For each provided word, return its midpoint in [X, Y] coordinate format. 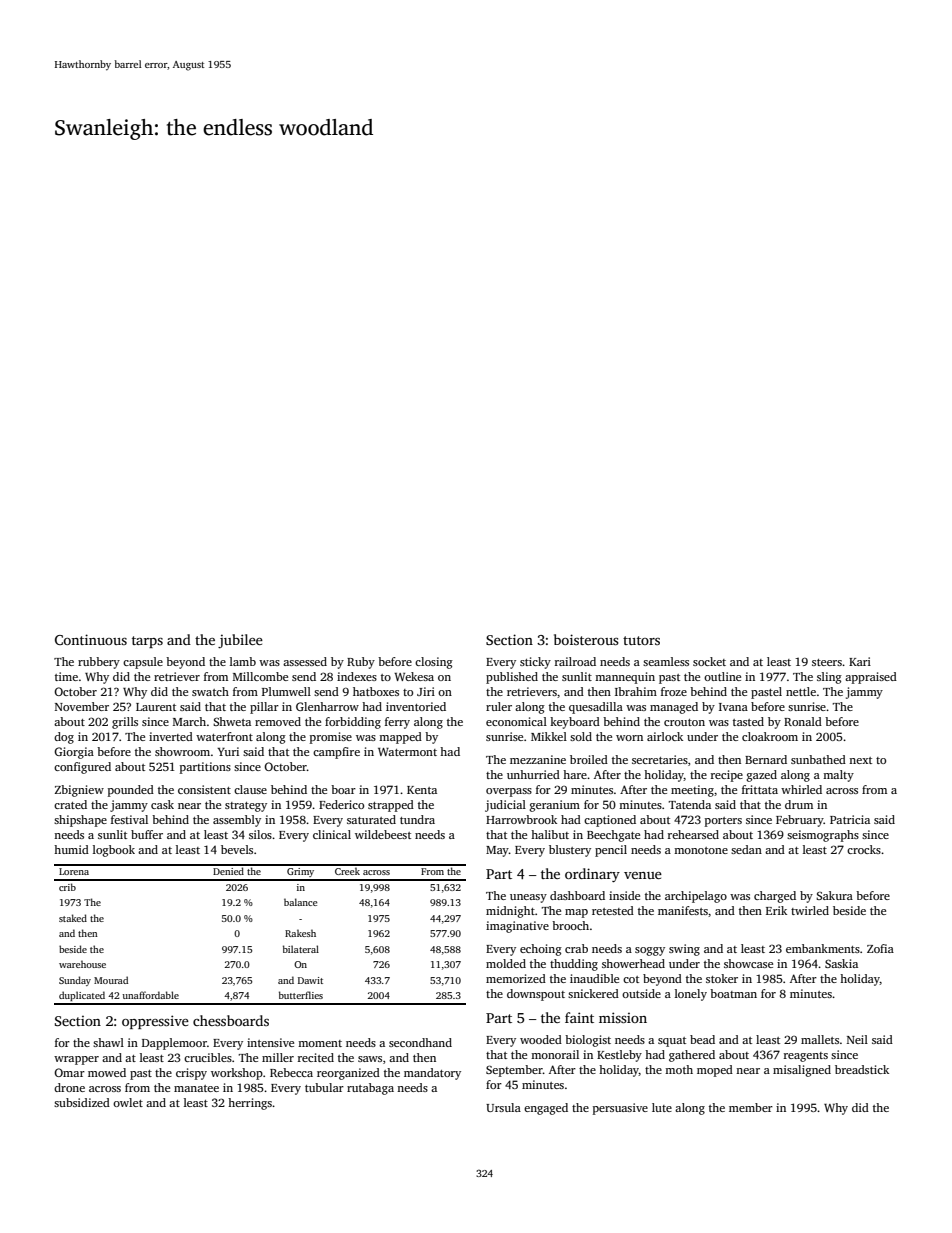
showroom [182, 751]
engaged [546, 1109]
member [751, 1107]
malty [838, 776]
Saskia [841, 963]
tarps [147, 642]
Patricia [850, 819]
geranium [554, 806]
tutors [641, 640]
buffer [147, 834]
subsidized [82, 1102]
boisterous [586, 639]
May [497, 851]
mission [623, 1017]
